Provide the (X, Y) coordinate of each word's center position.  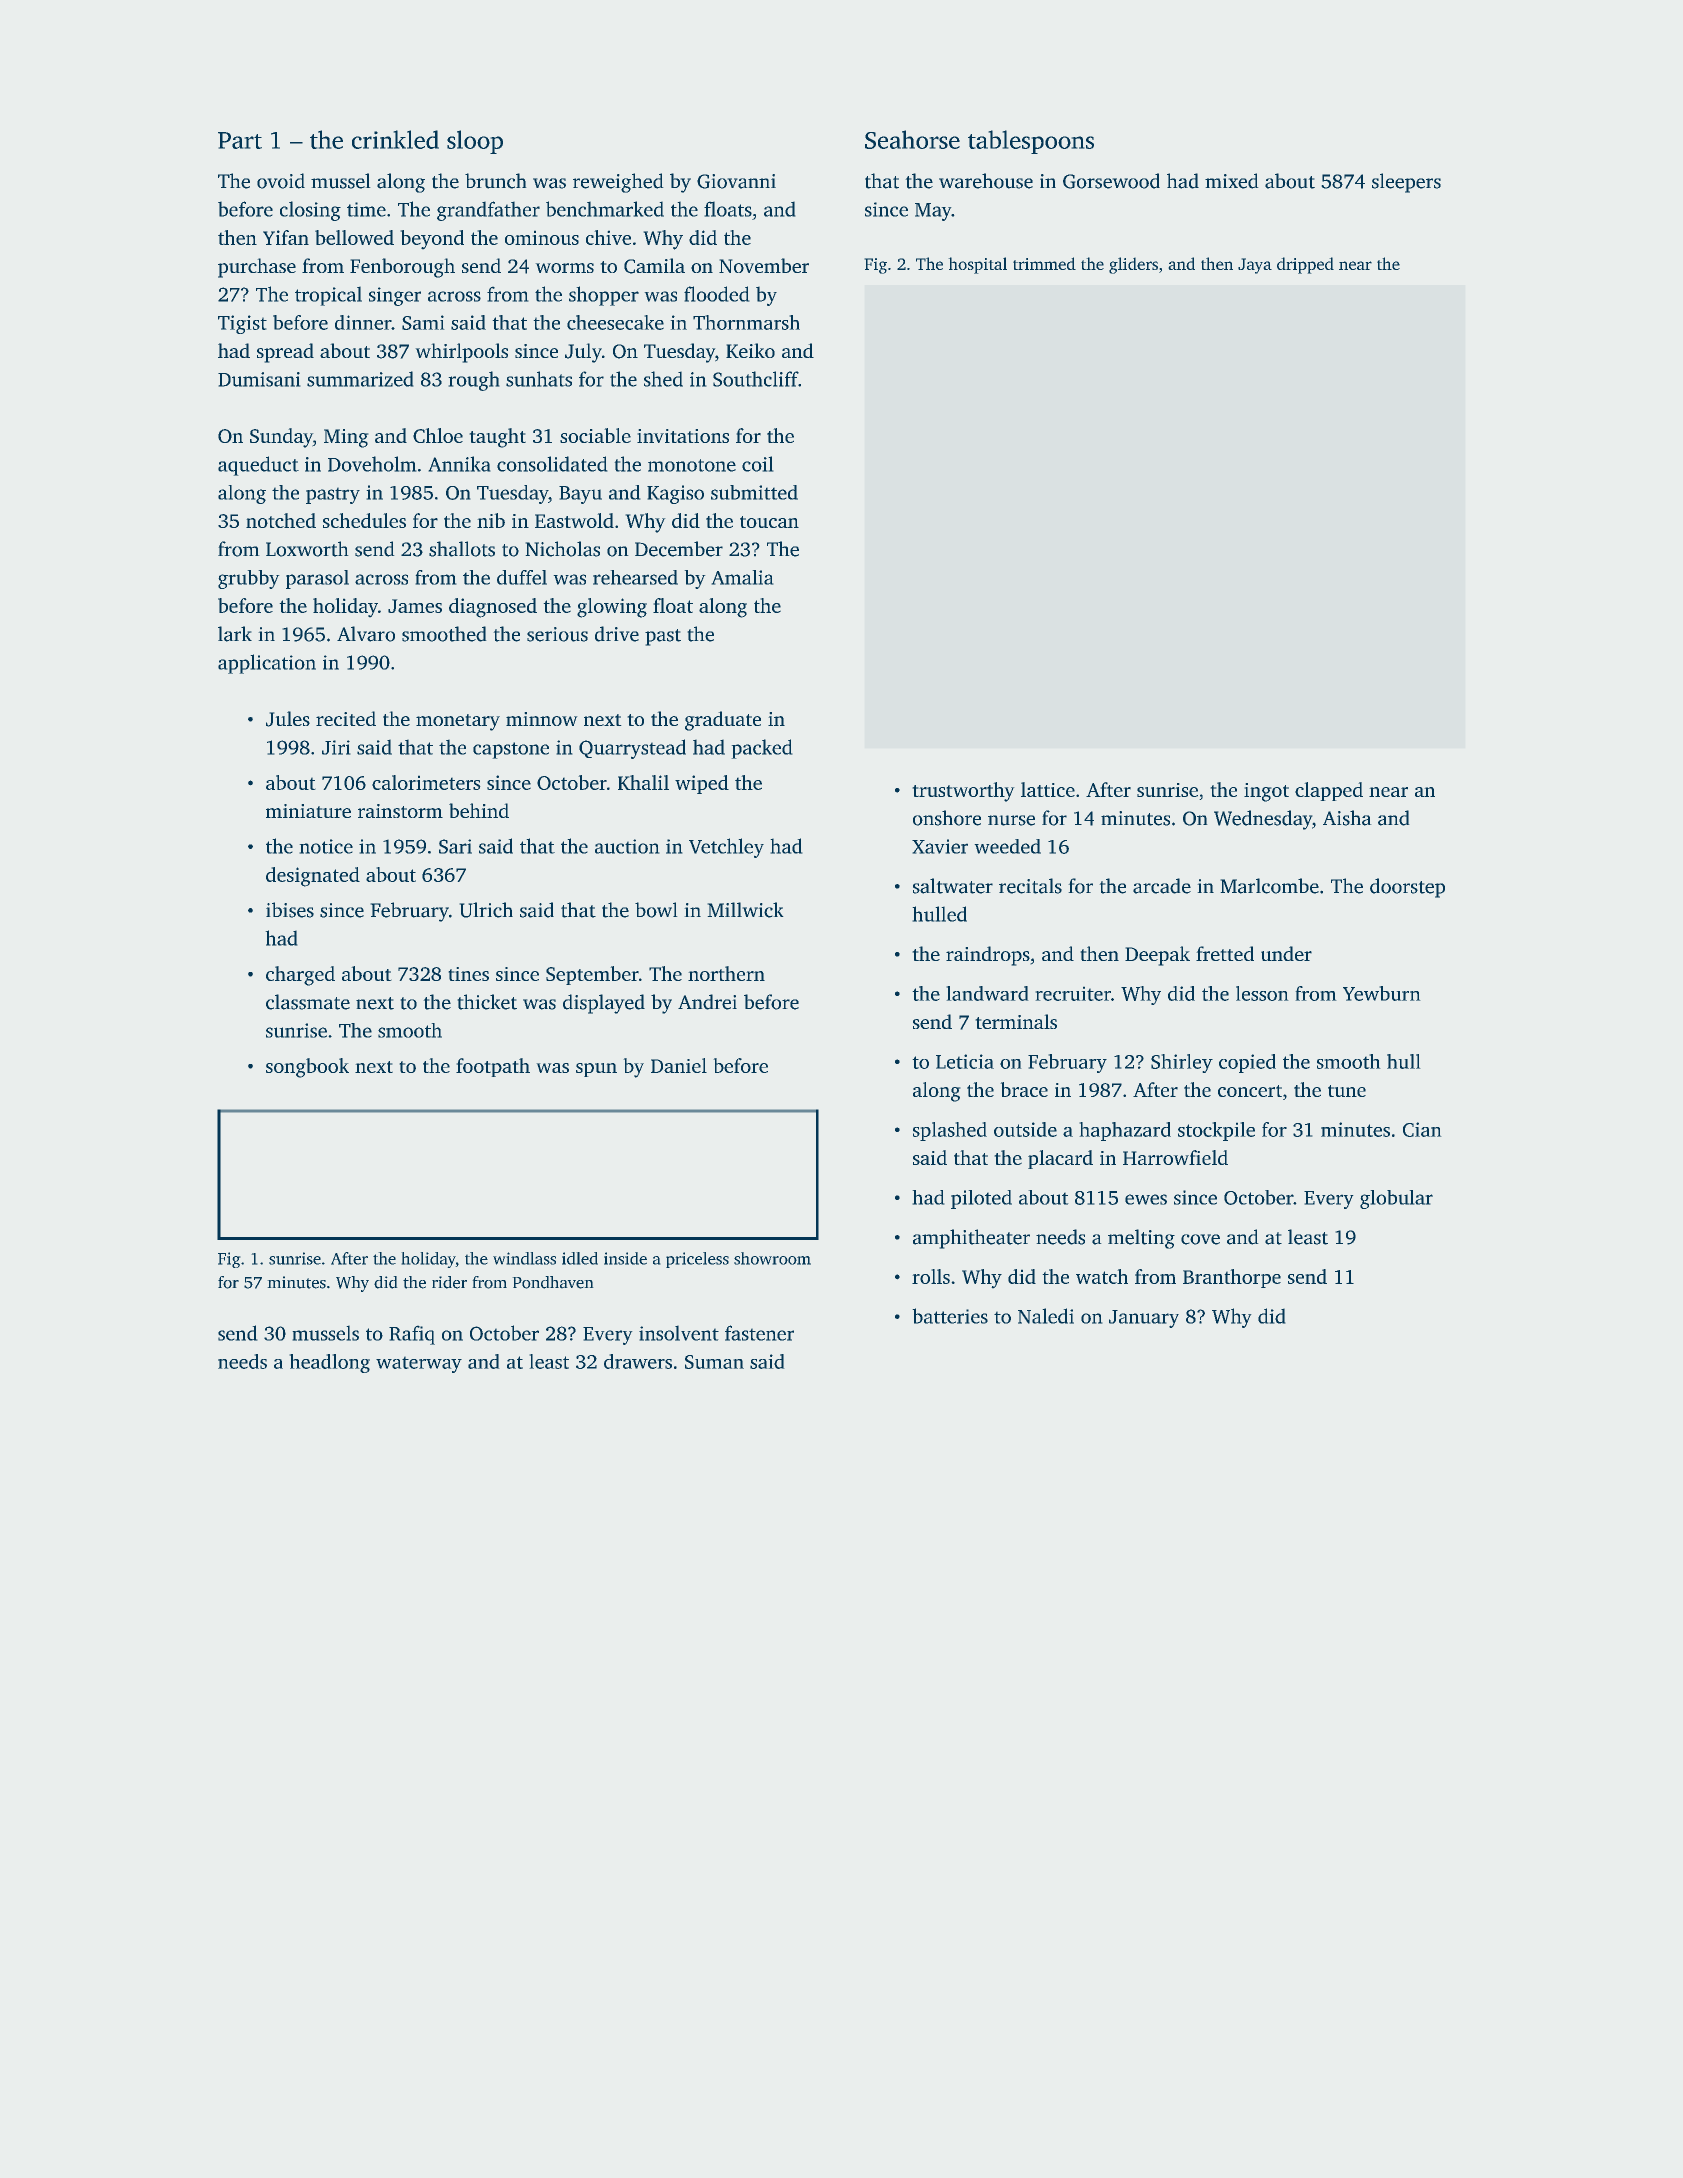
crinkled (395, 139)
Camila (654, 266)
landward (987, 993)
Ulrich (486, 910)
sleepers (1406, 183)
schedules (364, 520)
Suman (714, 1362)
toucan (769, 522)
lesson (1262, 993)
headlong (330, 1363)
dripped (1305, 265)
